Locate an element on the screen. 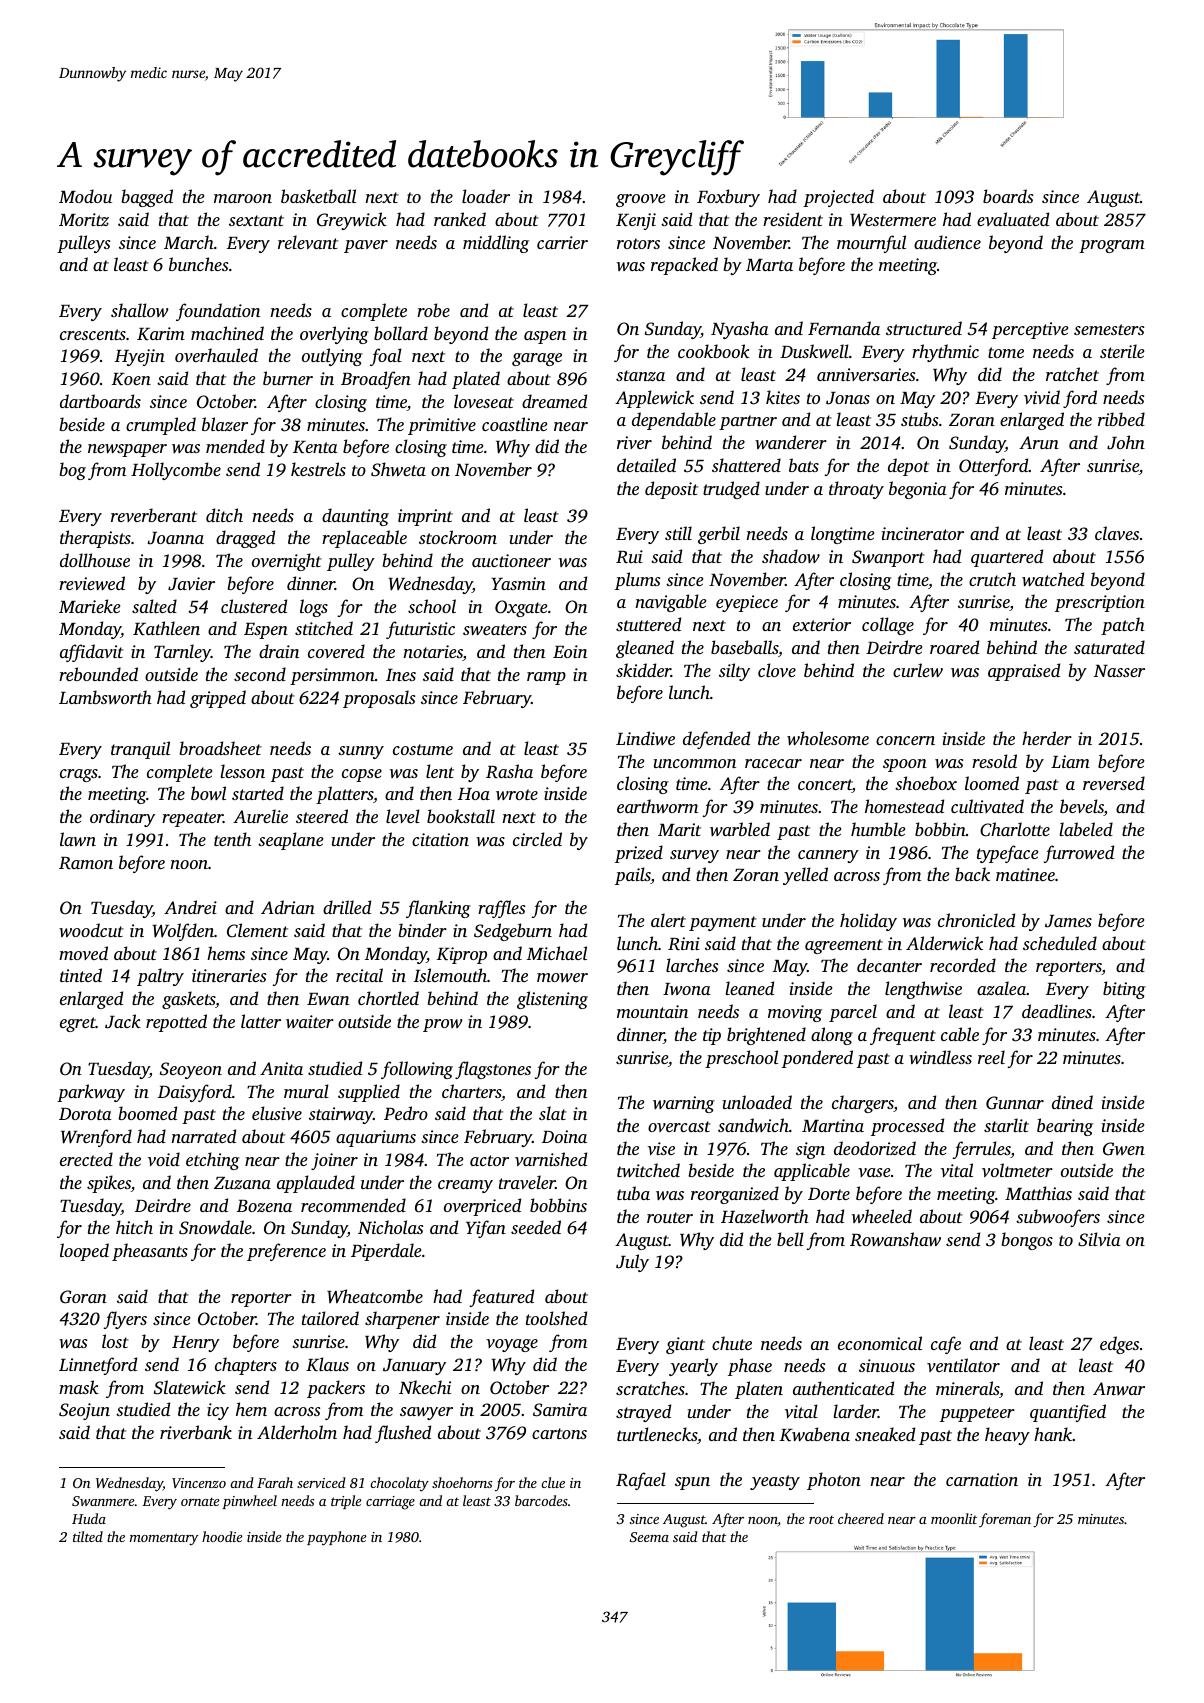 The image size is (1204, 1703). semesters is located at coordinates (1109, 329).
